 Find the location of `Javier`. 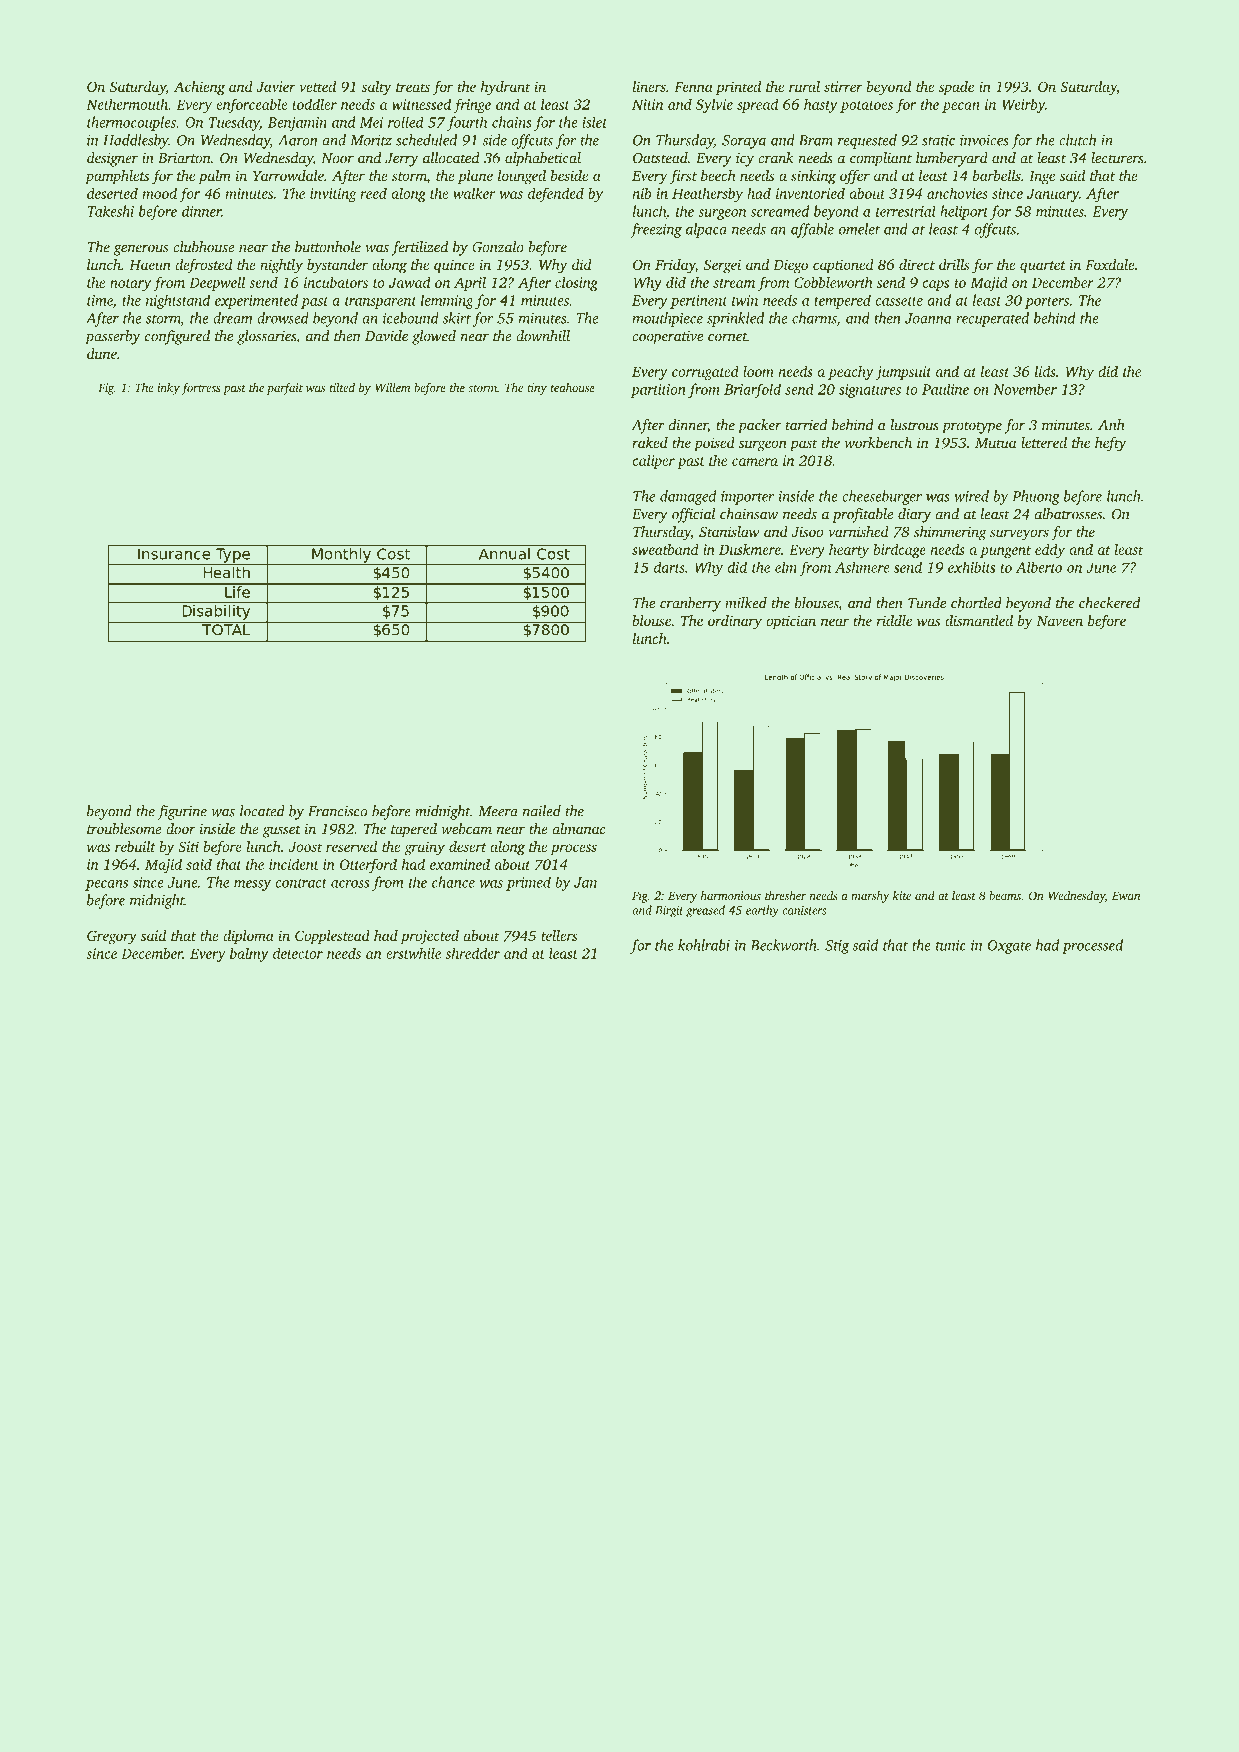

Javier is located at coordinates (276, 86).
